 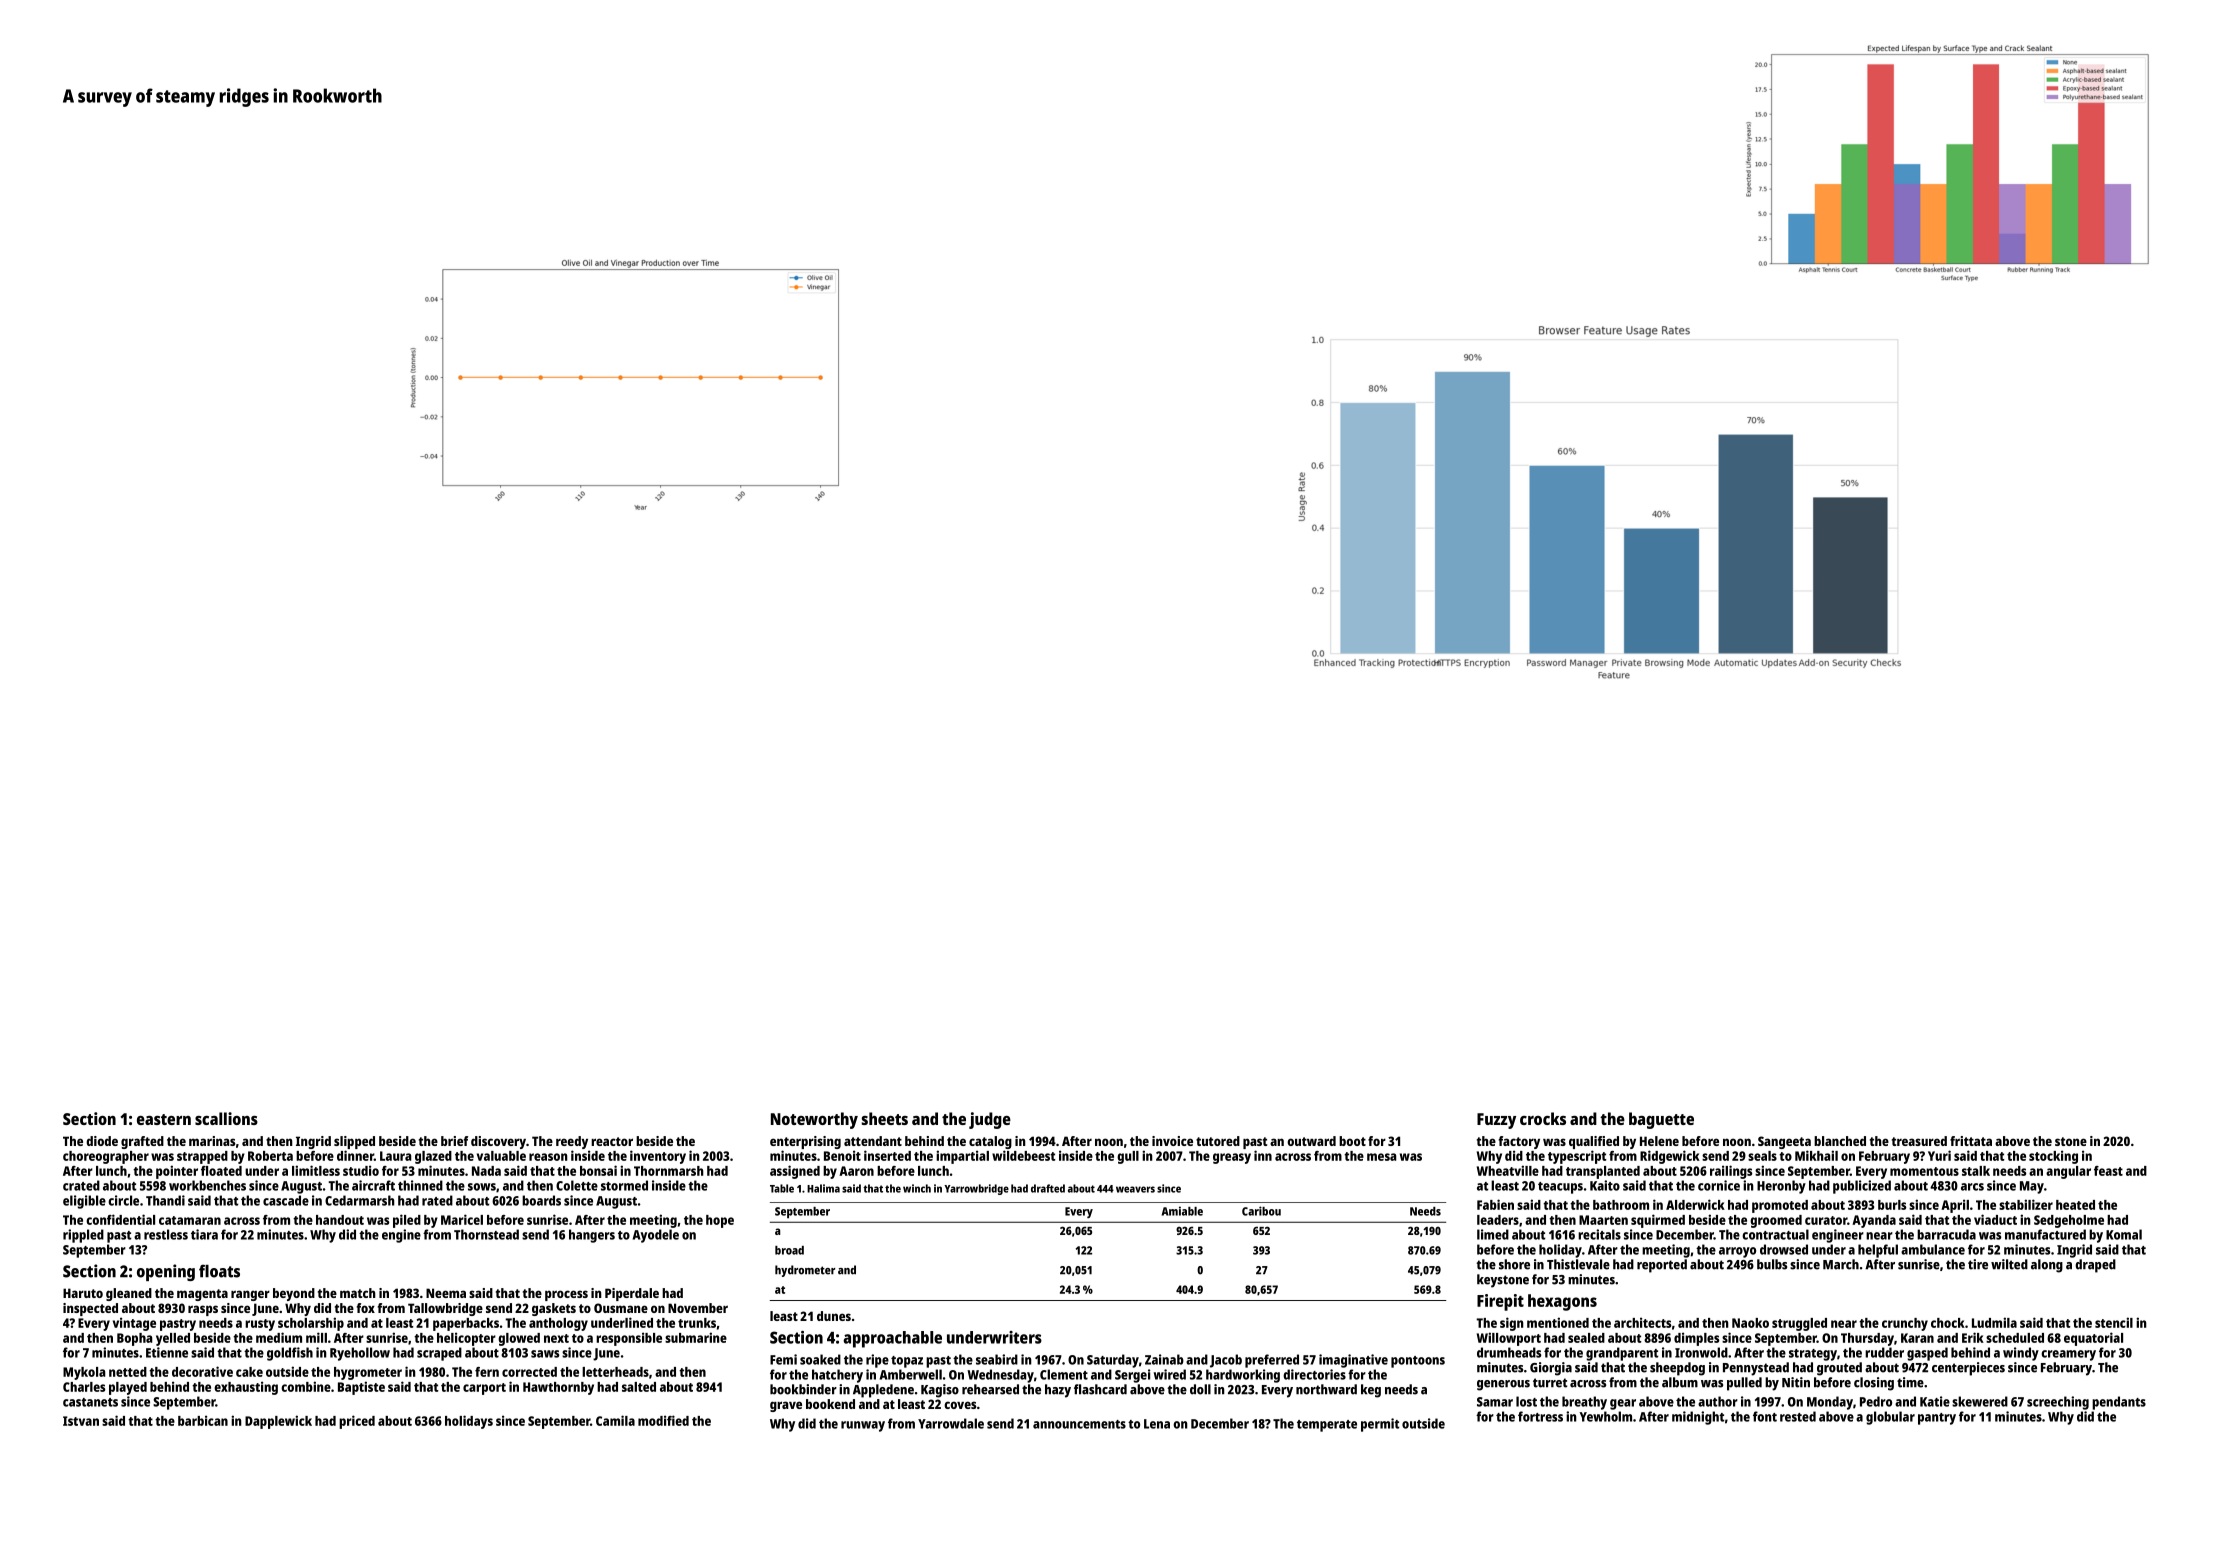 I want to click on Baptiste, so click(x=361, y=1388).
